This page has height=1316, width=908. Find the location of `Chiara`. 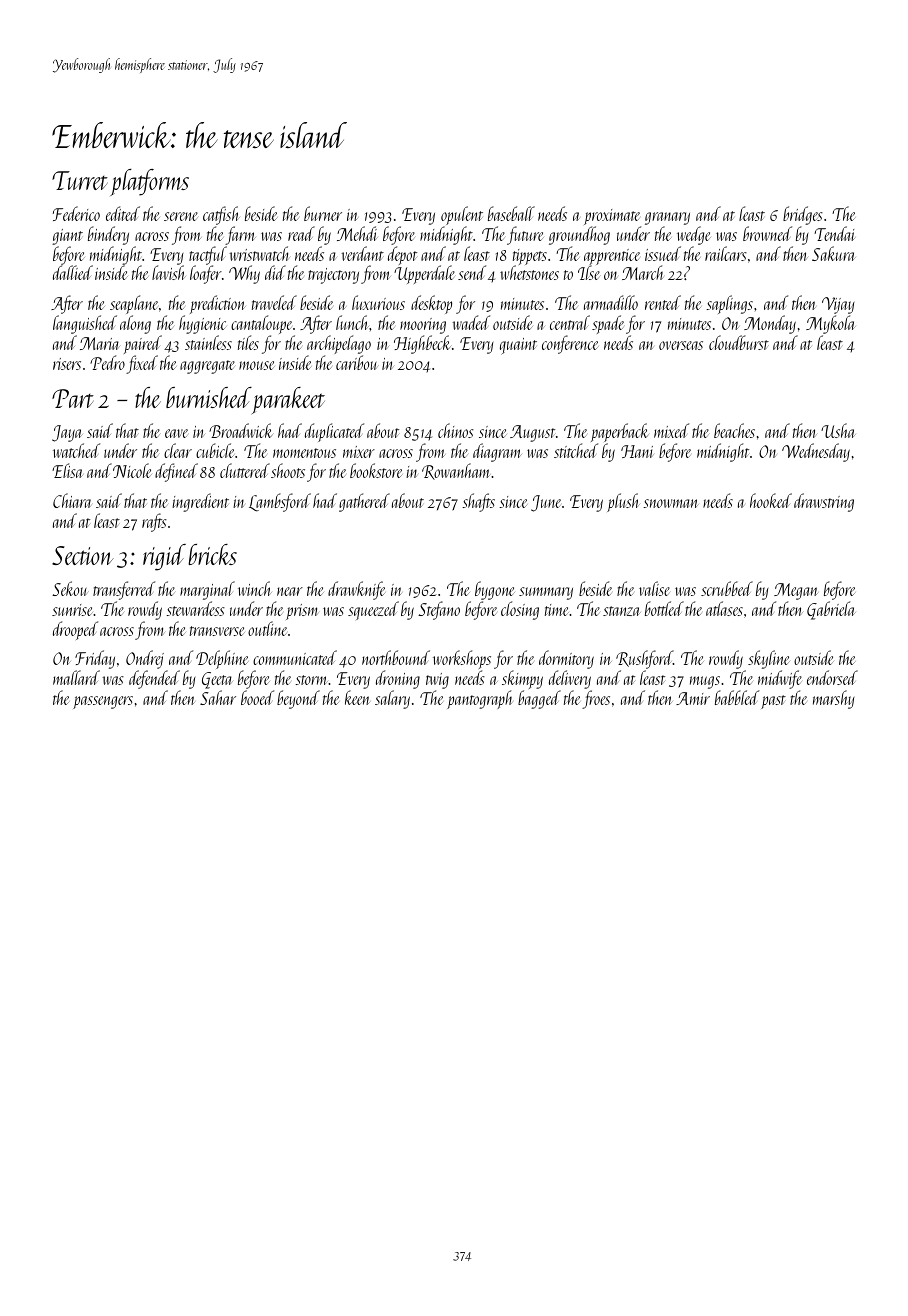

Chiara is located at coordinates (72, 500).
